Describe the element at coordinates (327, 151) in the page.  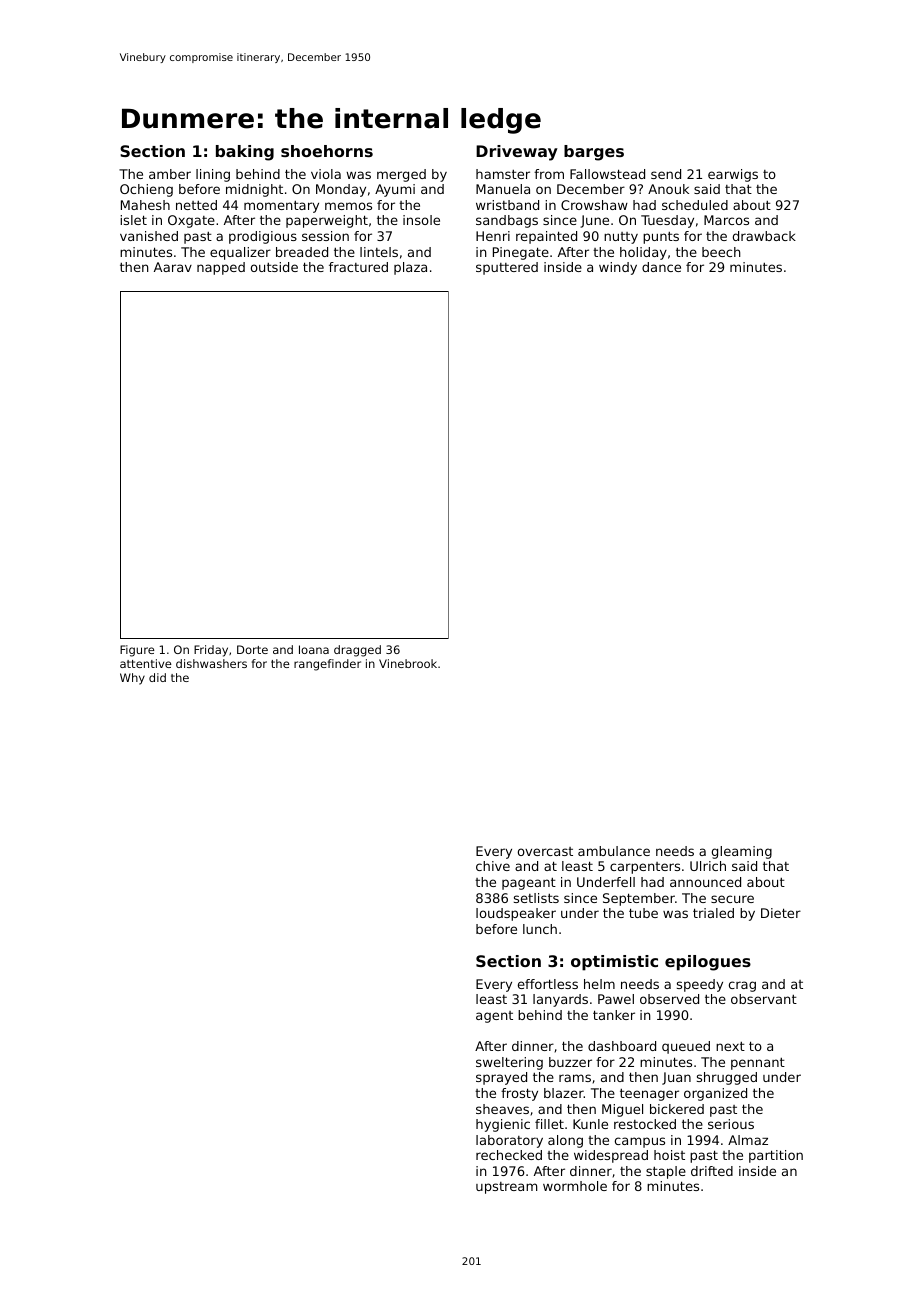
I see `shoehorns` at that location.
